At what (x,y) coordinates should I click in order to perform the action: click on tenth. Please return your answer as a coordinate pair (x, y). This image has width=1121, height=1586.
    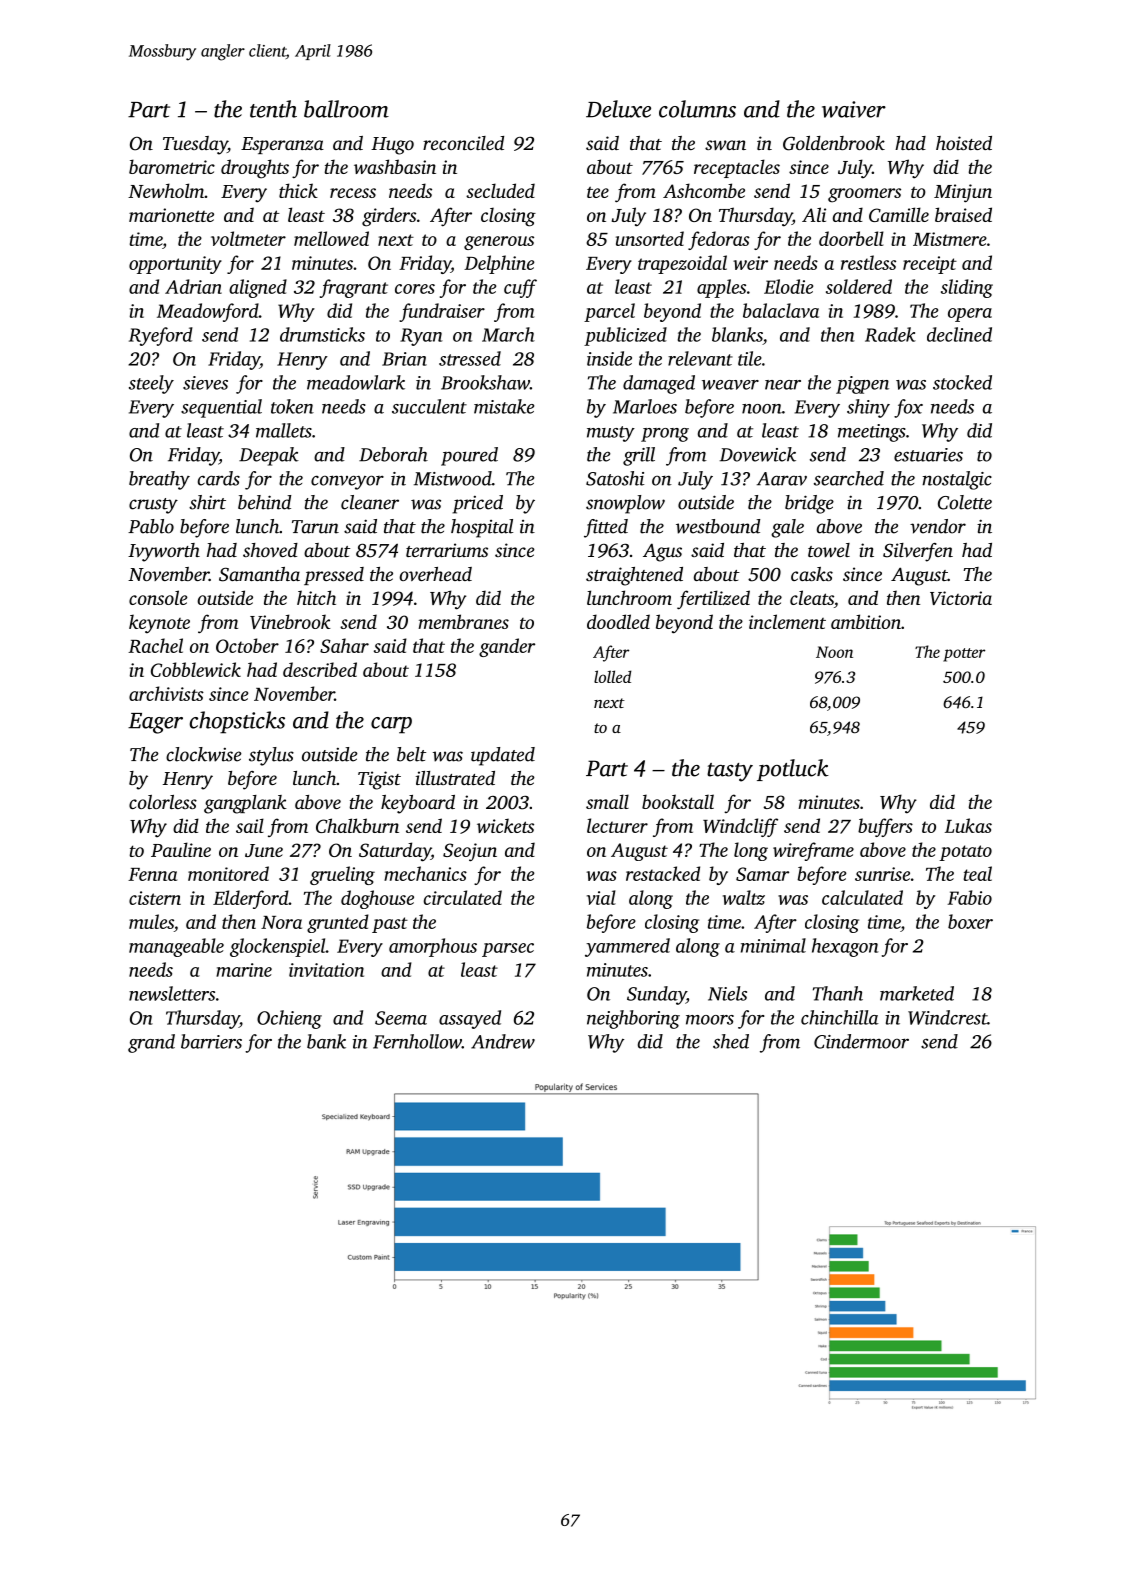
    Looking at the image, I should click on (273, 109).
